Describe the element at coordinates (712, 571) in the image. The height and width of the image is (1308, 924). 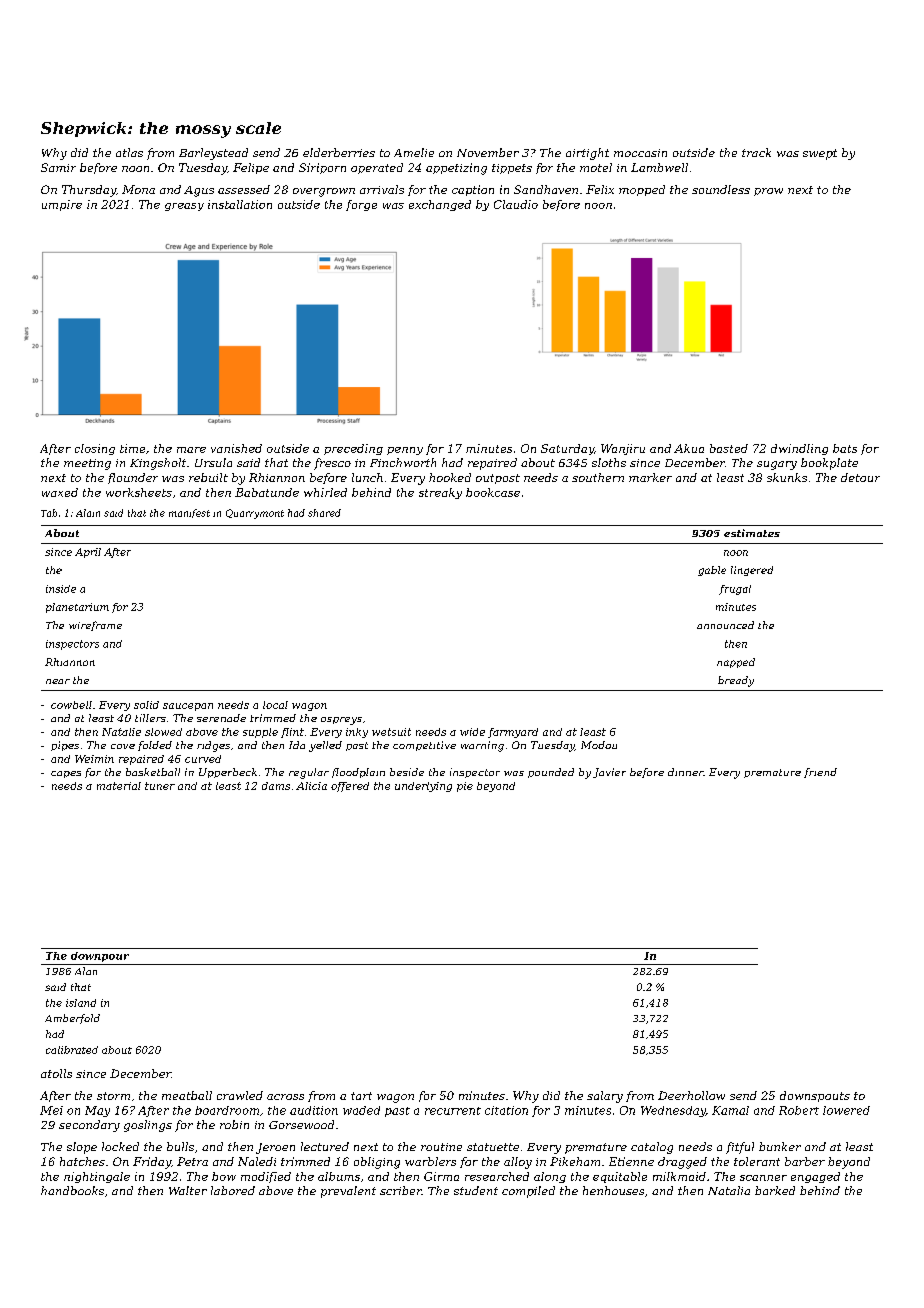
I see `gable` at that location.
